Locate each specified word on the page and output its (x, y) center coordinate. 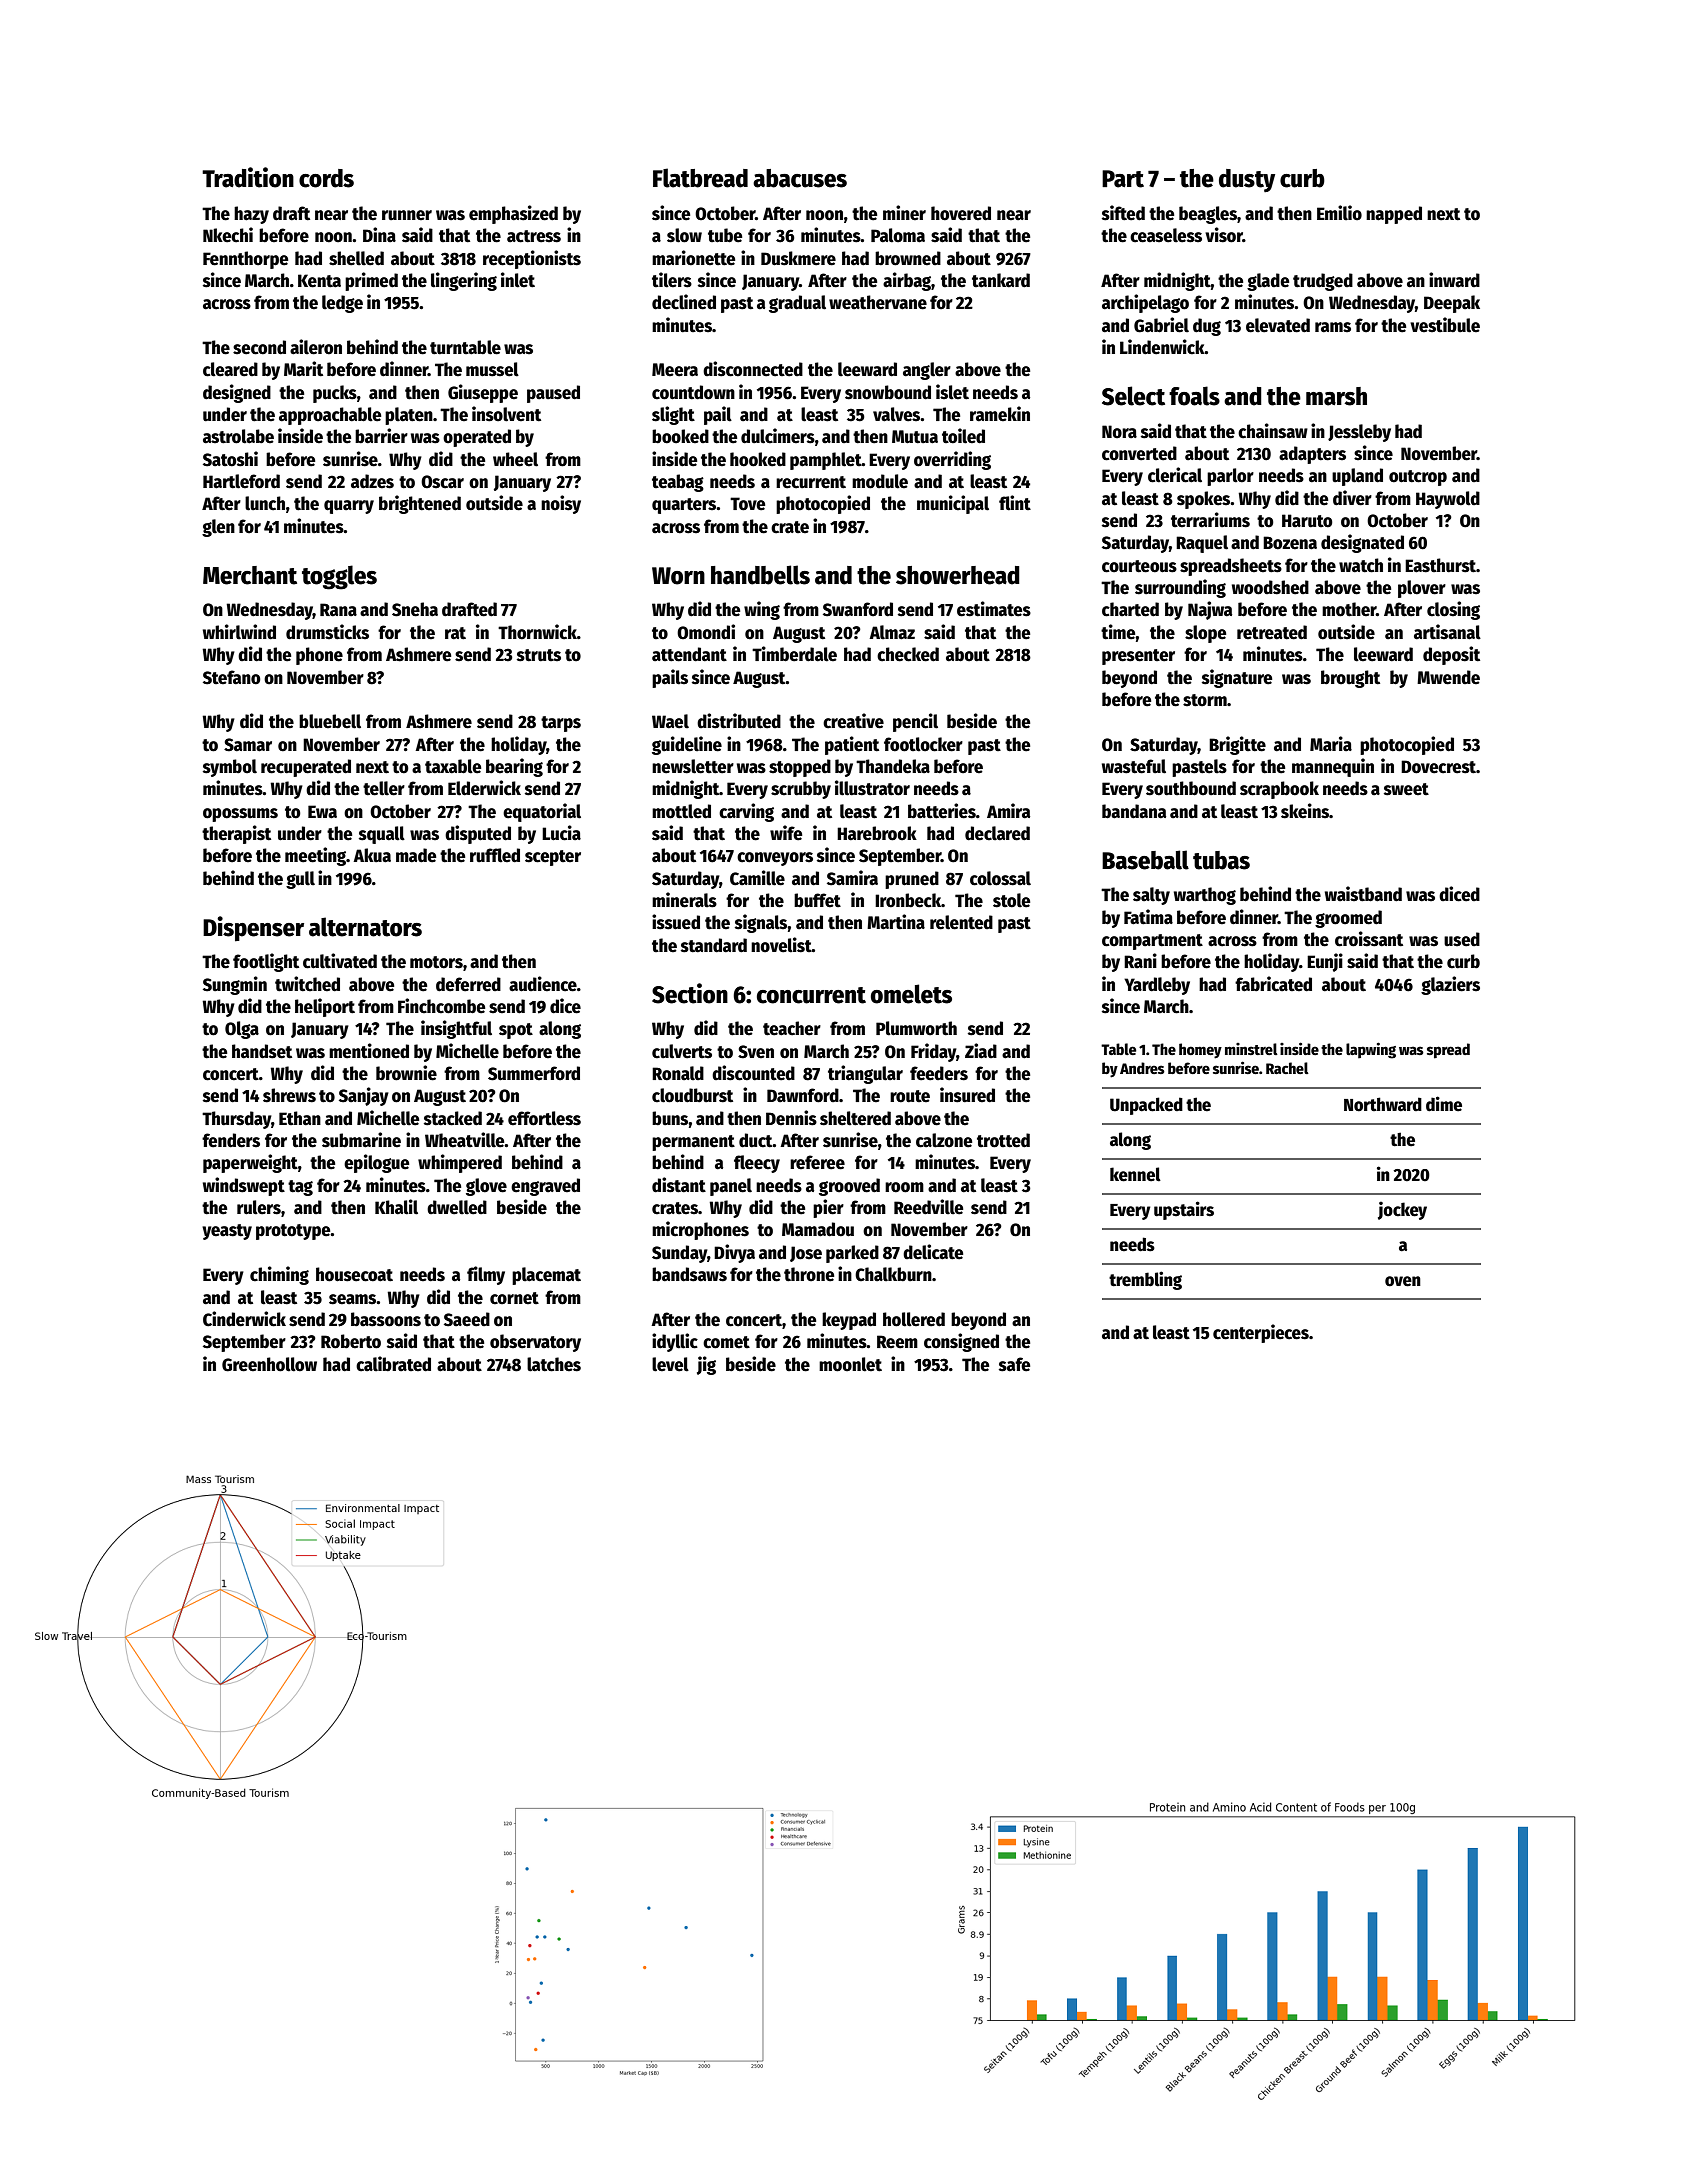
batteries (942, 811)
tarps (561, 724)
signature (1237, 678)
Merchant (250, 575)
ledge (342, 304)
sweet (1406, 789)
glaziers (1450, 985)
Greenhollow (269, 1364)
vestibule (1445, 325)
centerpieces (1261, 1333)
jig (706, 1365)
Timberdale (794, 654)
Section (690, 993)
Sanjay (364, 1096)
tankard (1001, 280)
